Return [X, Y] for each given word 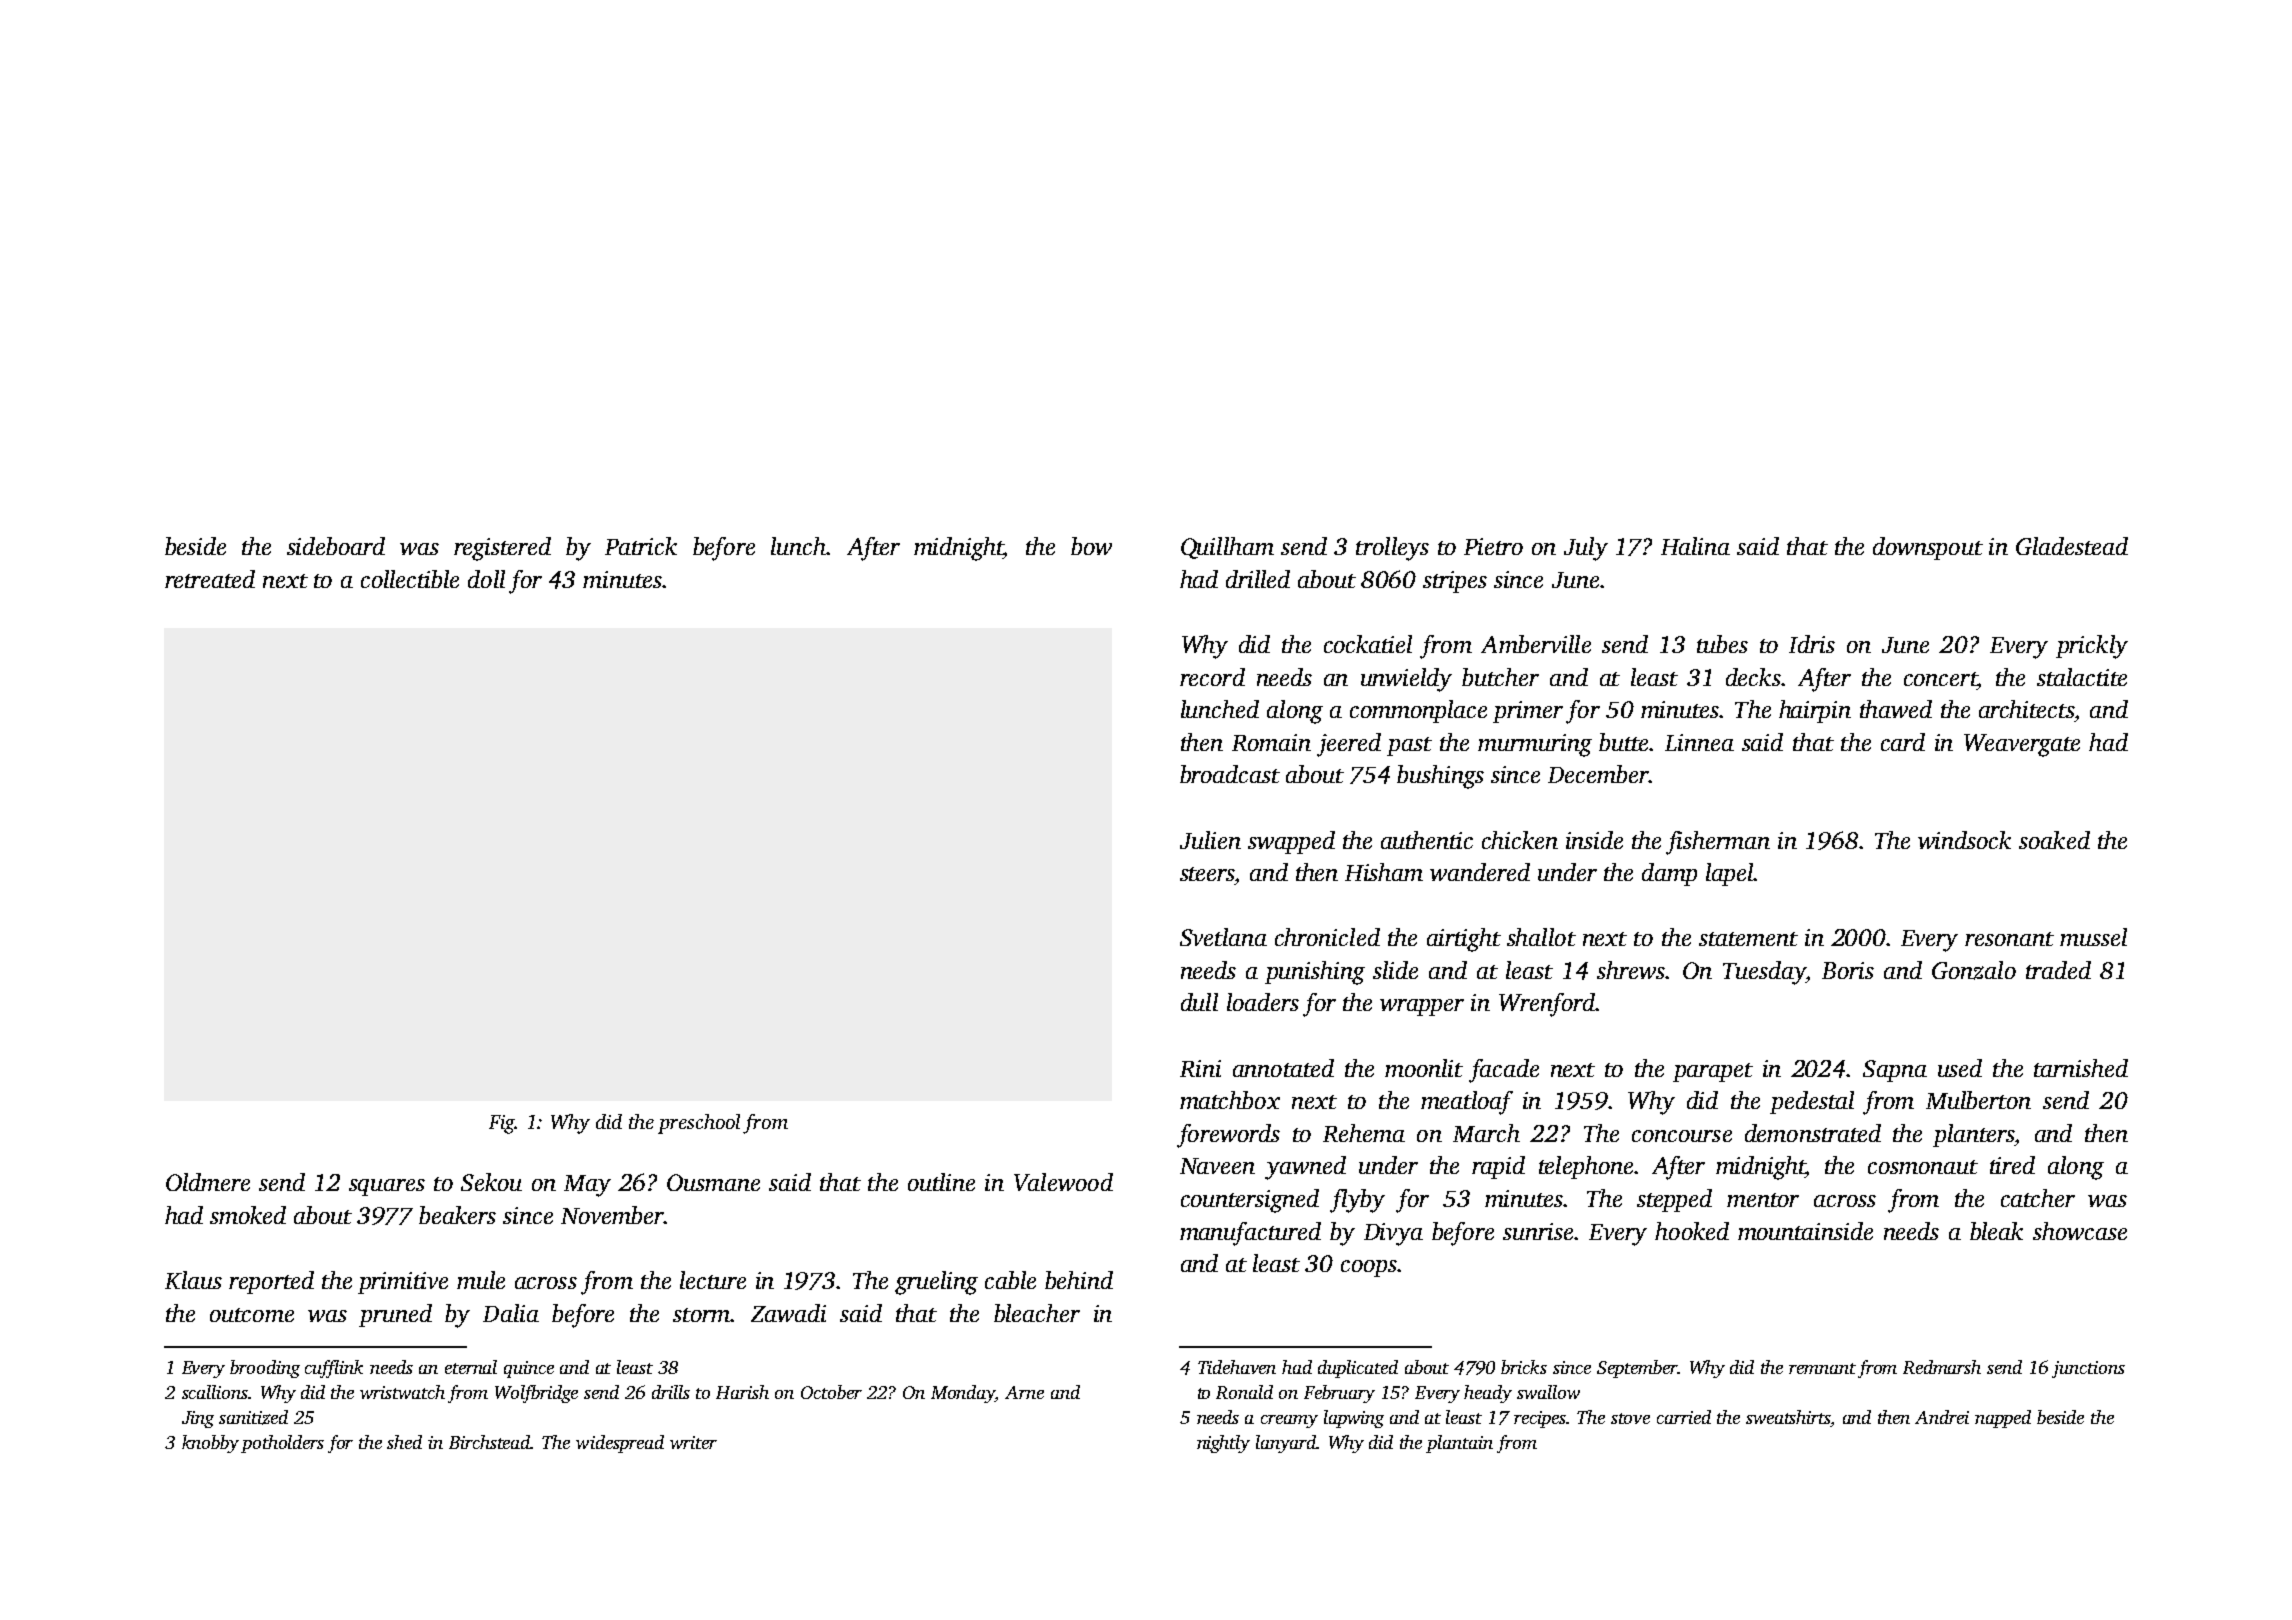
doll [486, 579]
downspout [1928, 548]
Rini [1200, 1068]
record [1212, 677]
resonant [2009, 939]
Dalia [511, 1313]
